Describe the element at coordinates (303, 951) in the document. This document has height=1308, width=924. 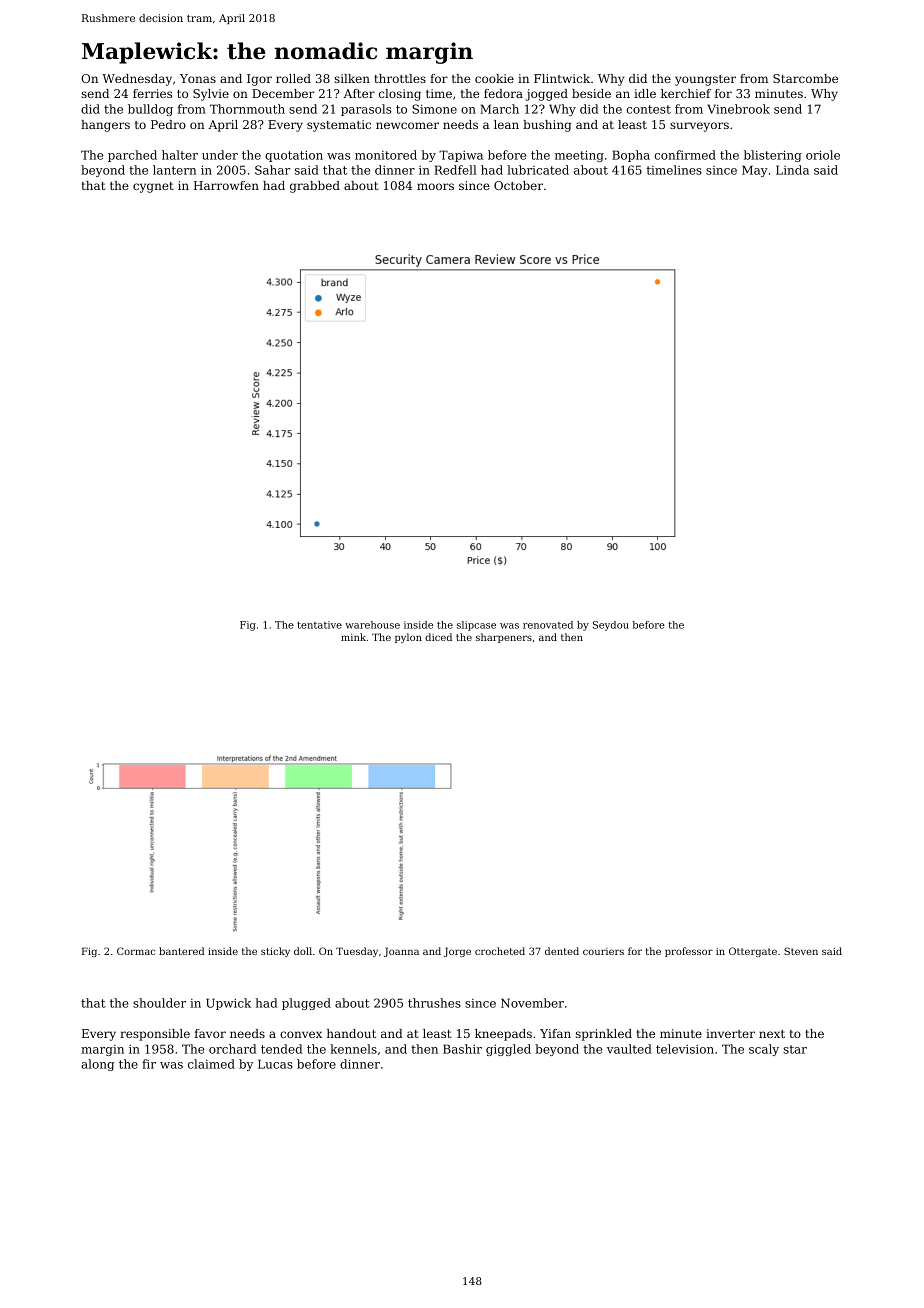
I see `doll` at that location.
